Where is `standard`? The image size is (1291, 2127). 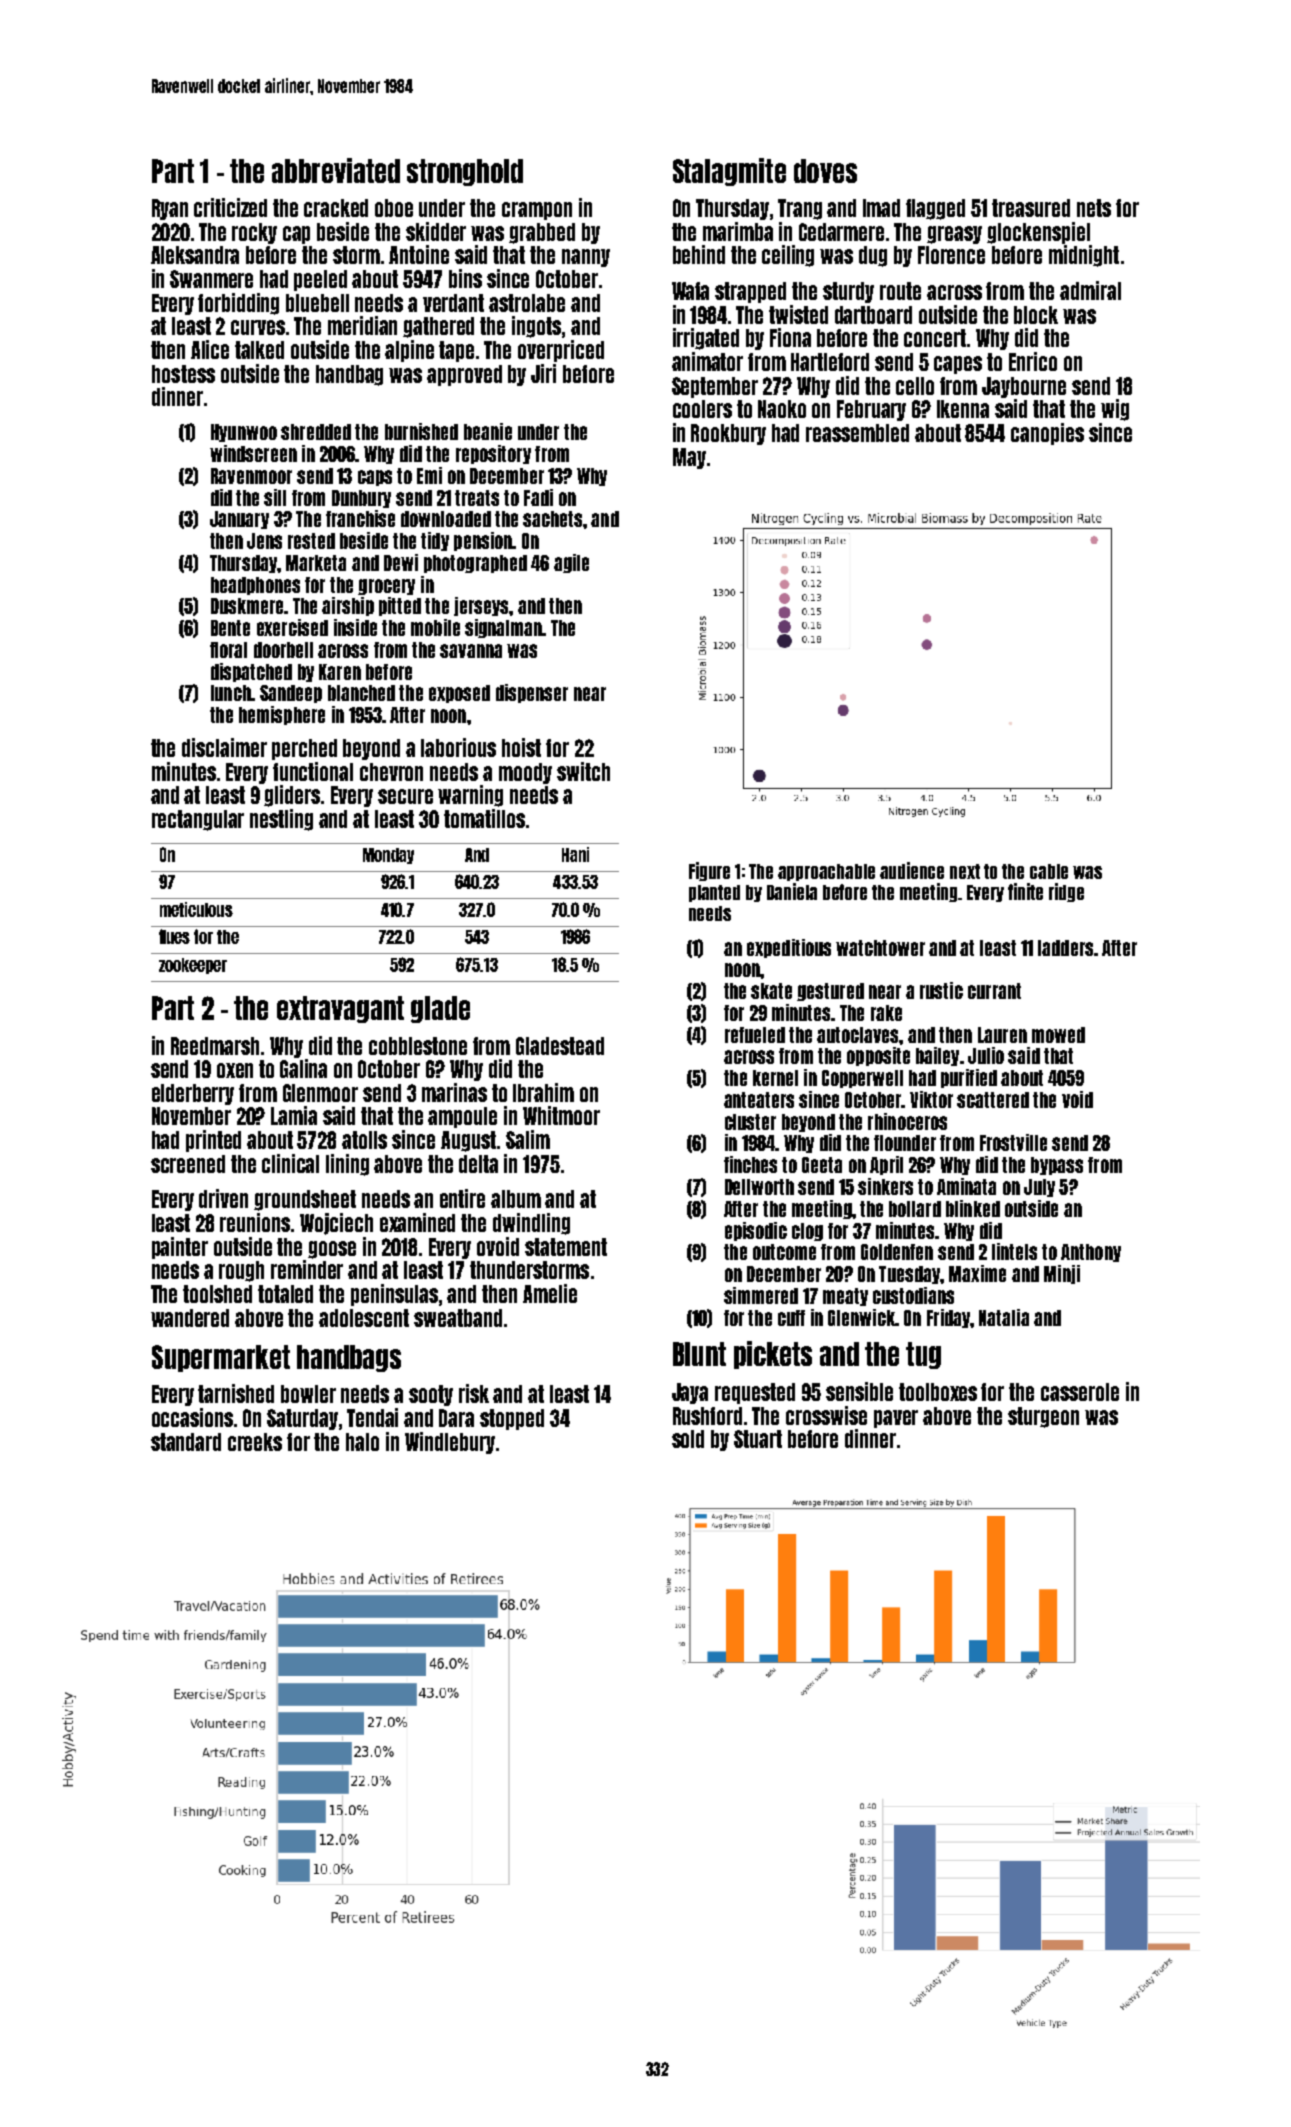 standard is located at coordinates (186, 1442).
